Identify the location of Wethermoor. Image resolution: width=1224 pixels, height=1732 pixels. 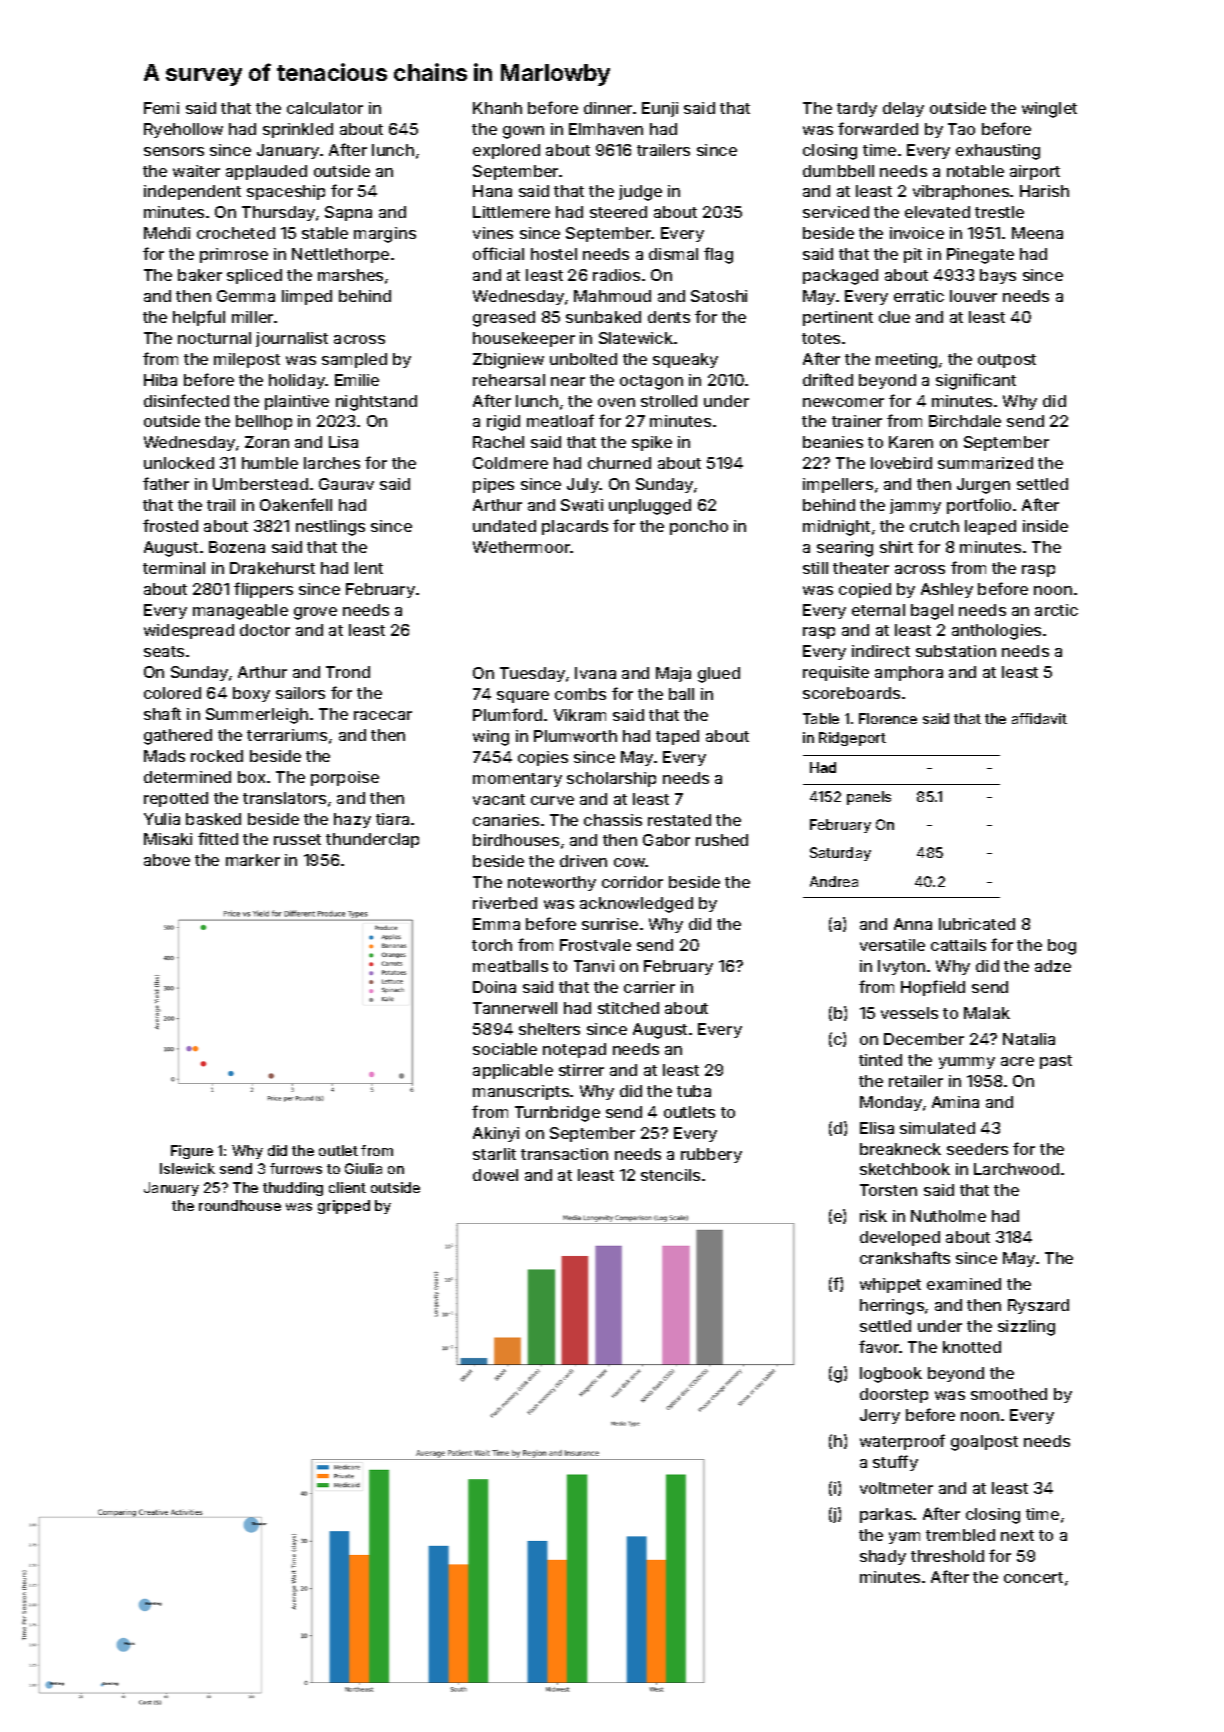
(522, 547).
